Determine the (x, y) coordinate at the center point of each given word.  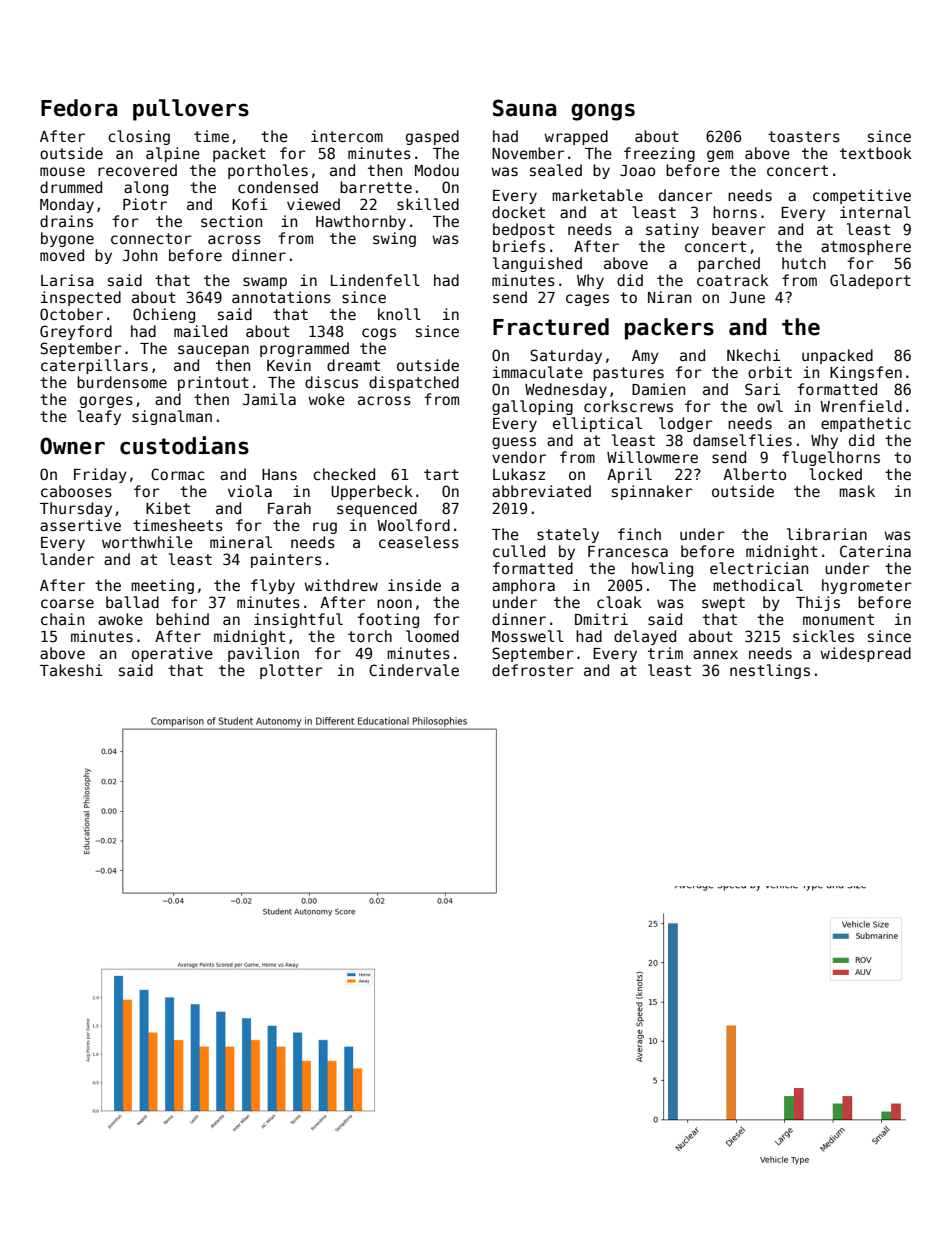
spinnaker (652, 492)
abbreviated (541, 491)
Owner (72, 446)
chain (62, 619)
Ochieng (164, 315)
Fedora (79, 108)
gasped (432, 137)
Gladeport (870, 281)
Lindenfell (375, 280)
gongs (603, 112)
